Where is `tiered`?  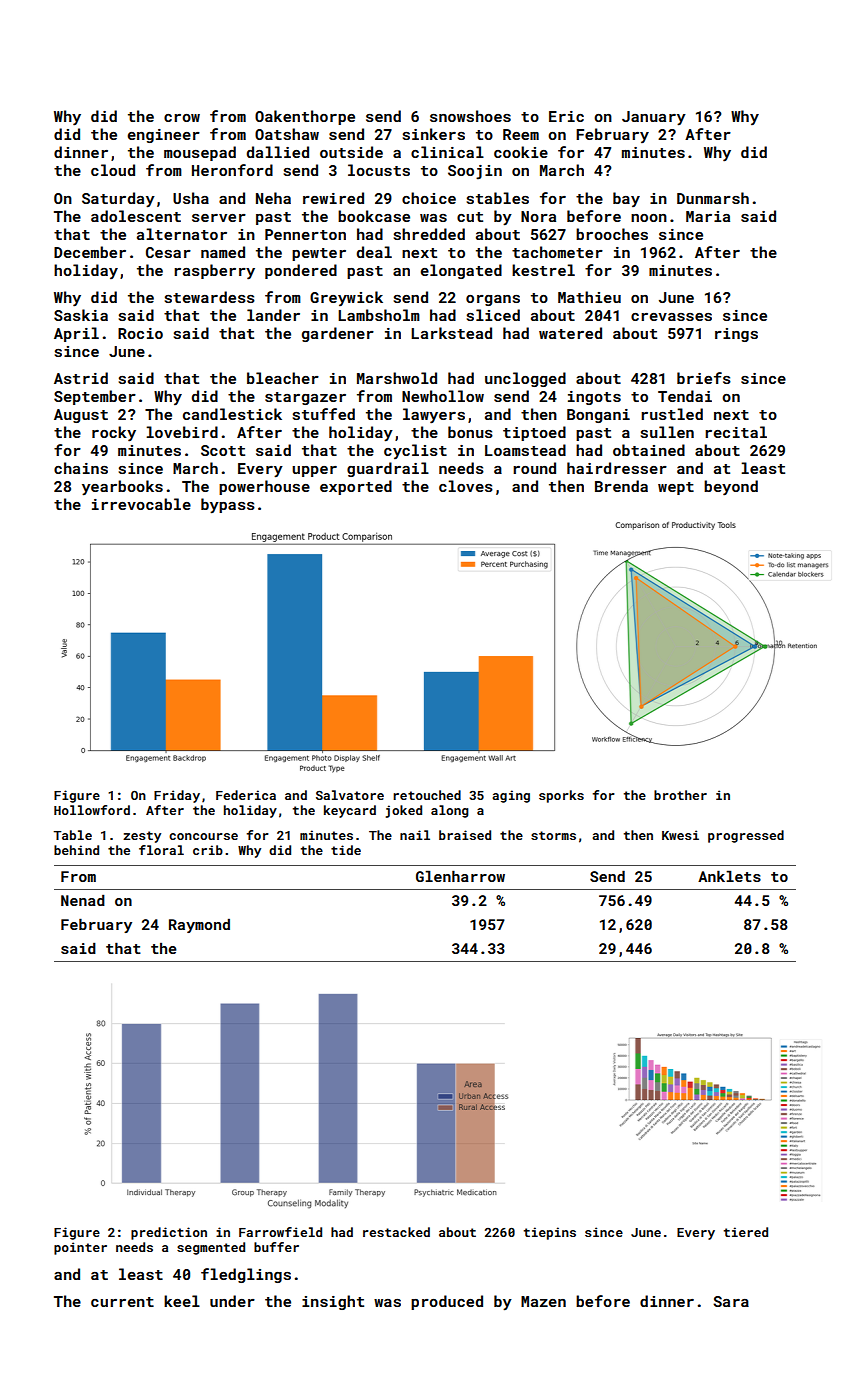 tiered is located at coordinates (746, 1232).
